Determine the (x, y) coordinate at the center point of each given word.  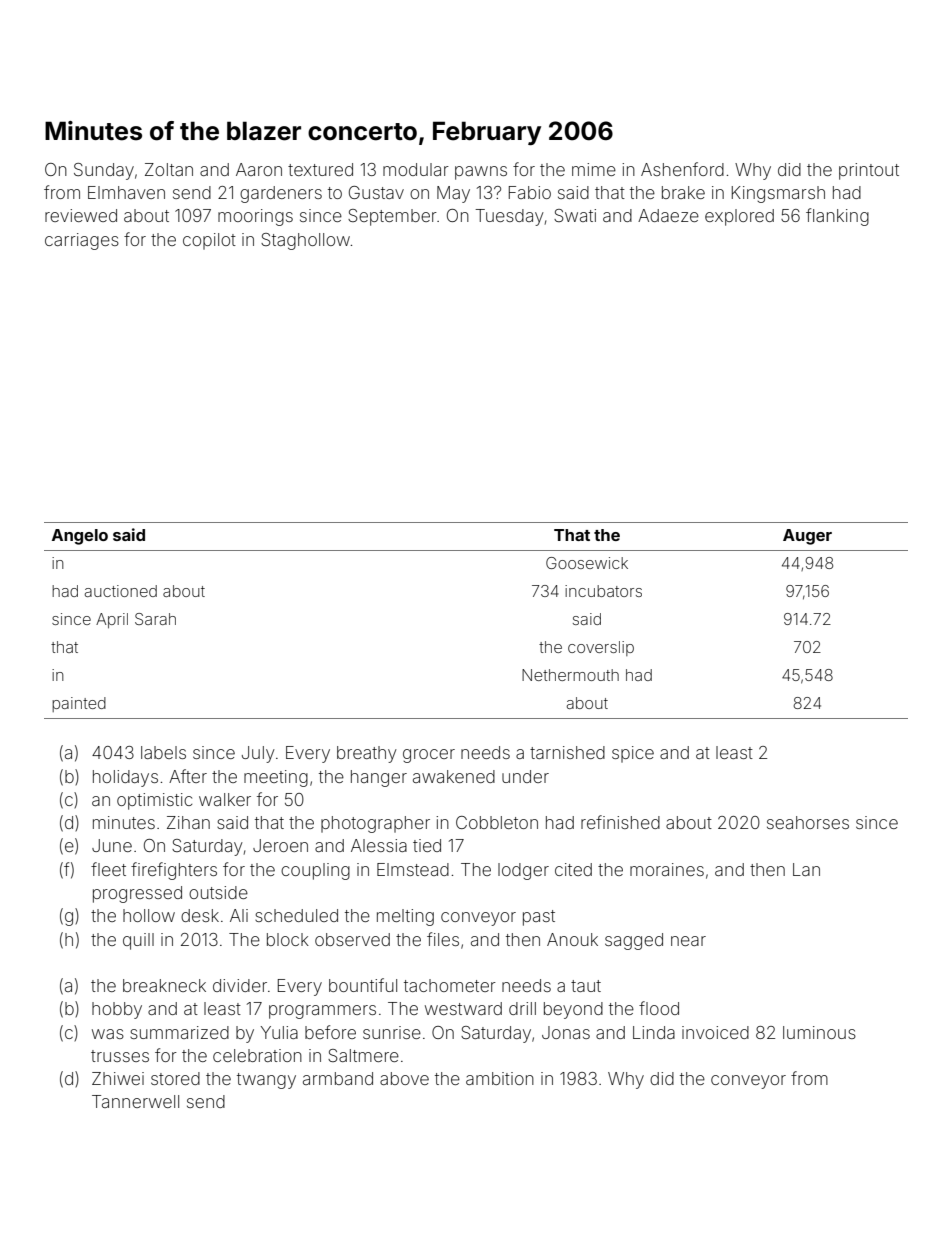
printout (869, 171)
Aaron (259, 169)
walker (225, 799)
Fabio (530, 192)
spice (633, 754)
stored (175, 1078)
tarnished (567, 752)
